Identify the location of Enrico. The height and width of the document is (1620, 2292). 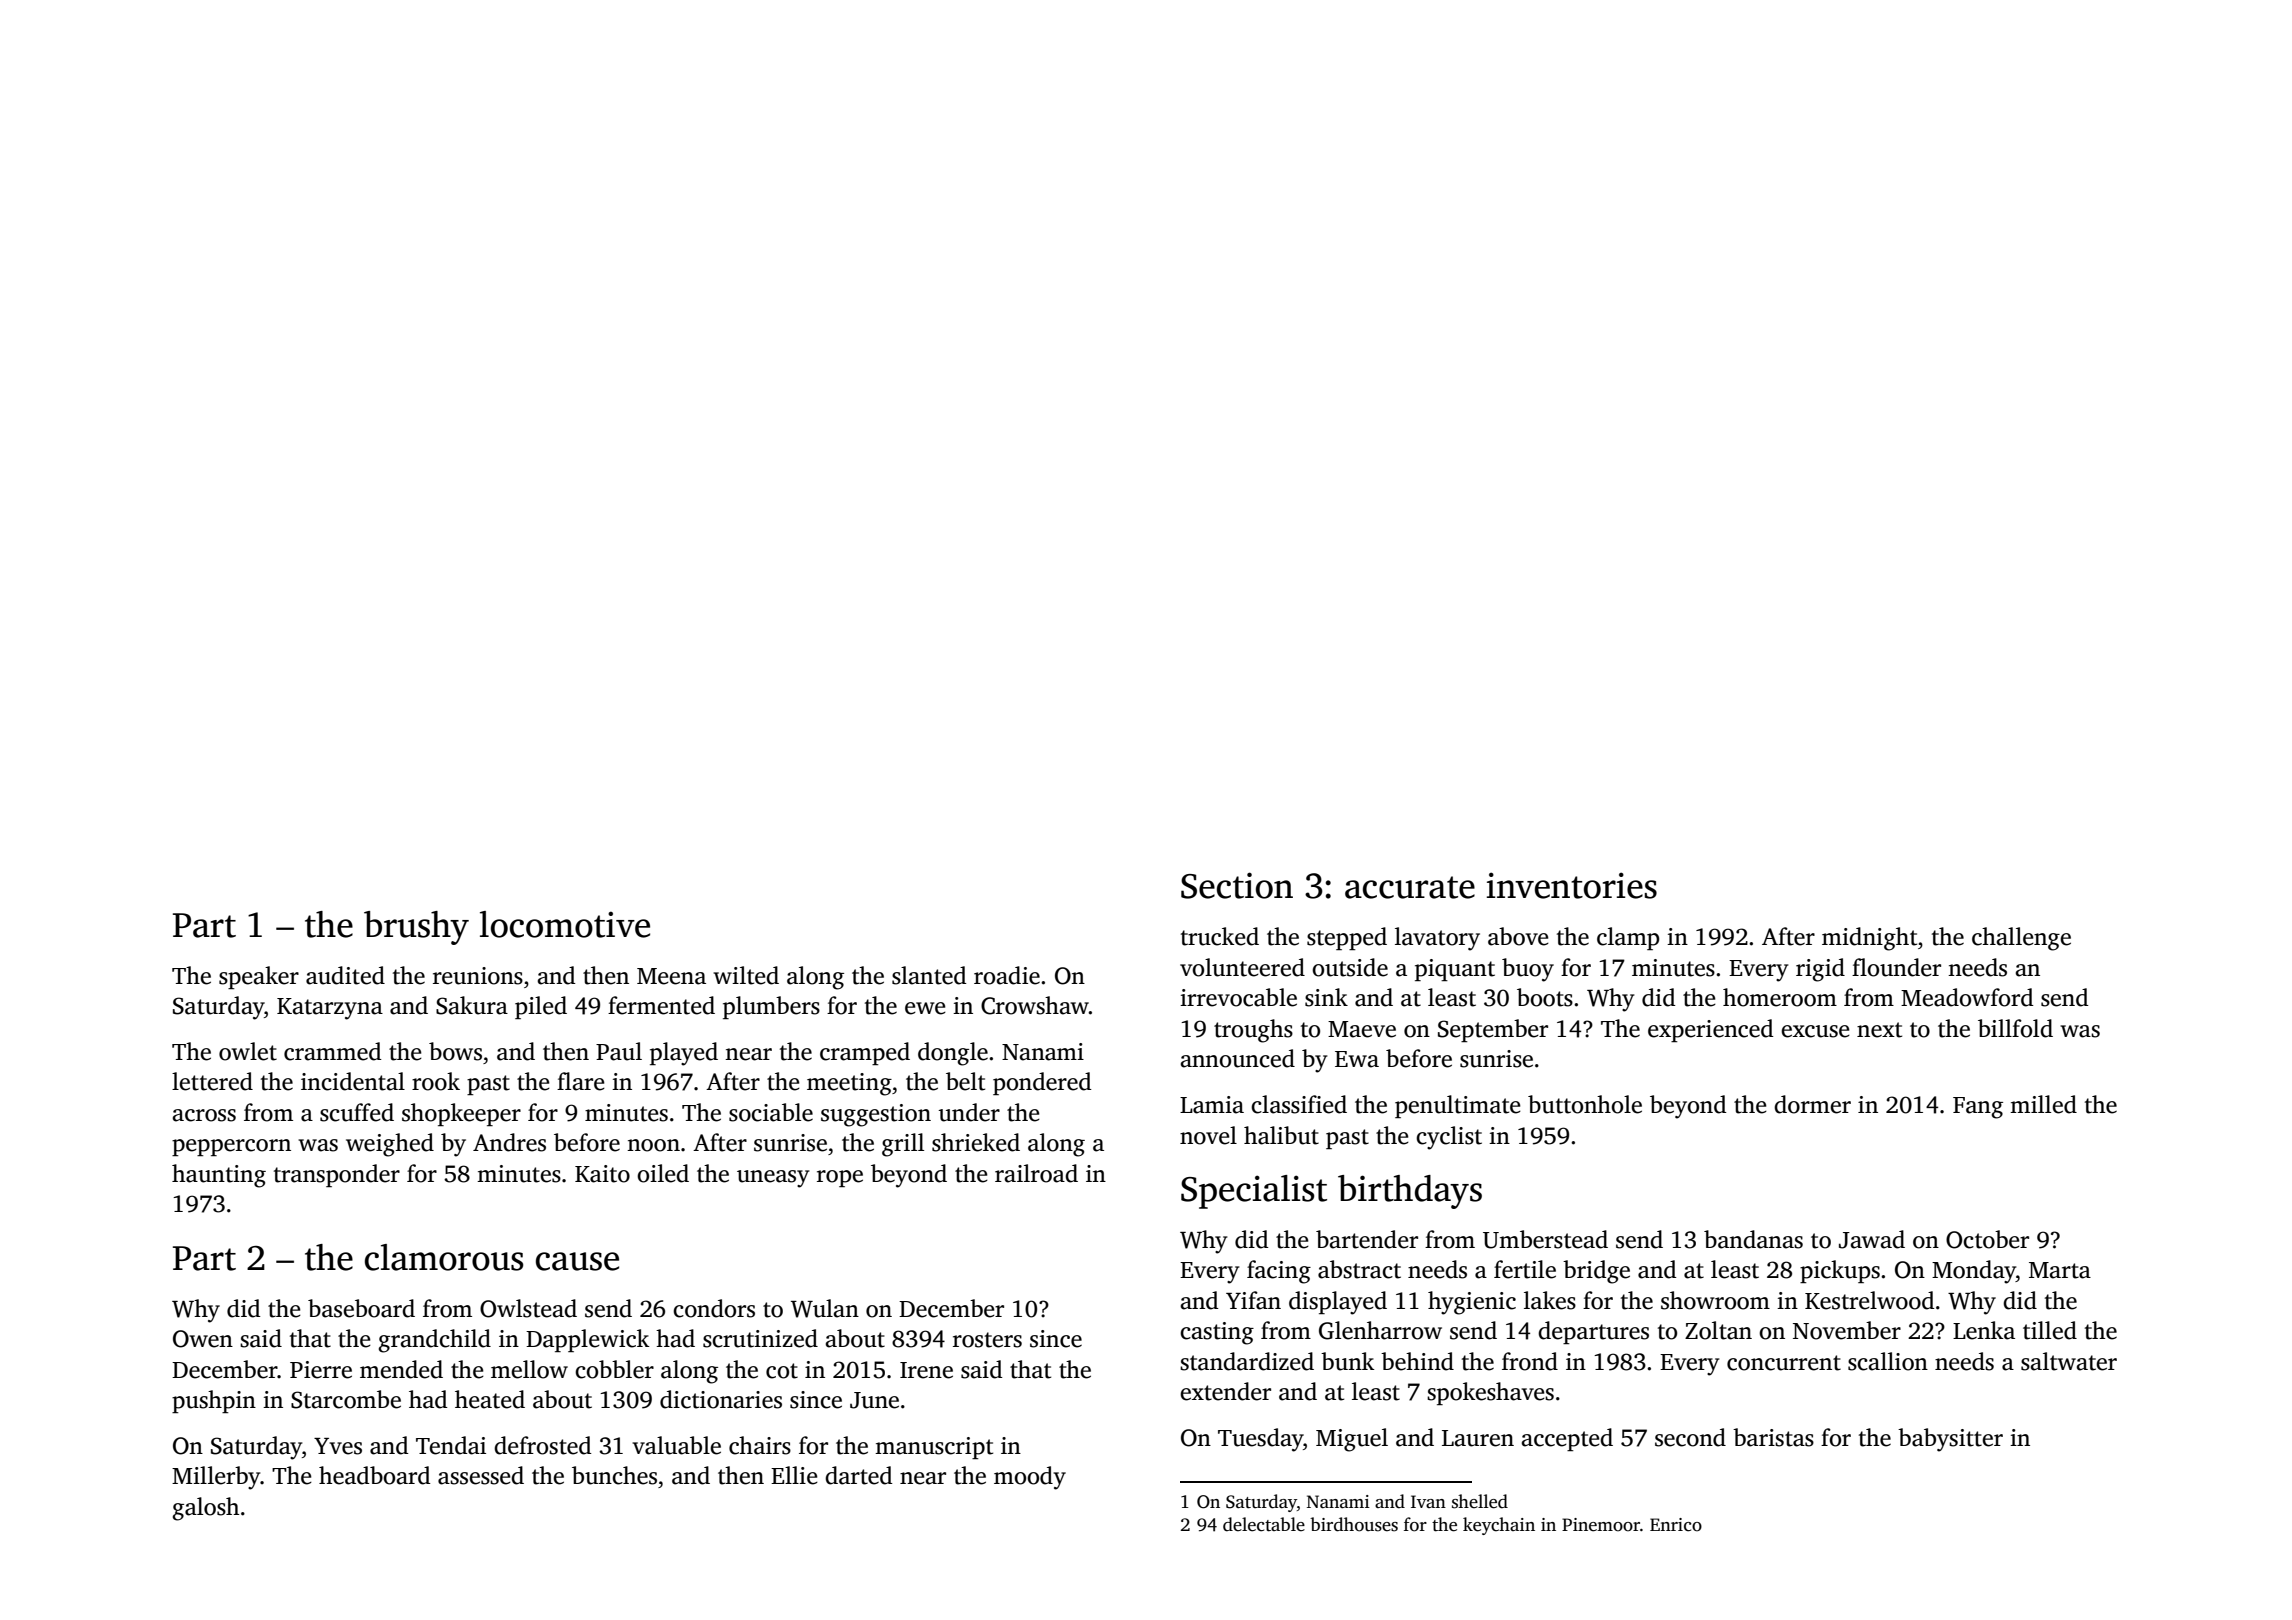
(1676, 1525).
